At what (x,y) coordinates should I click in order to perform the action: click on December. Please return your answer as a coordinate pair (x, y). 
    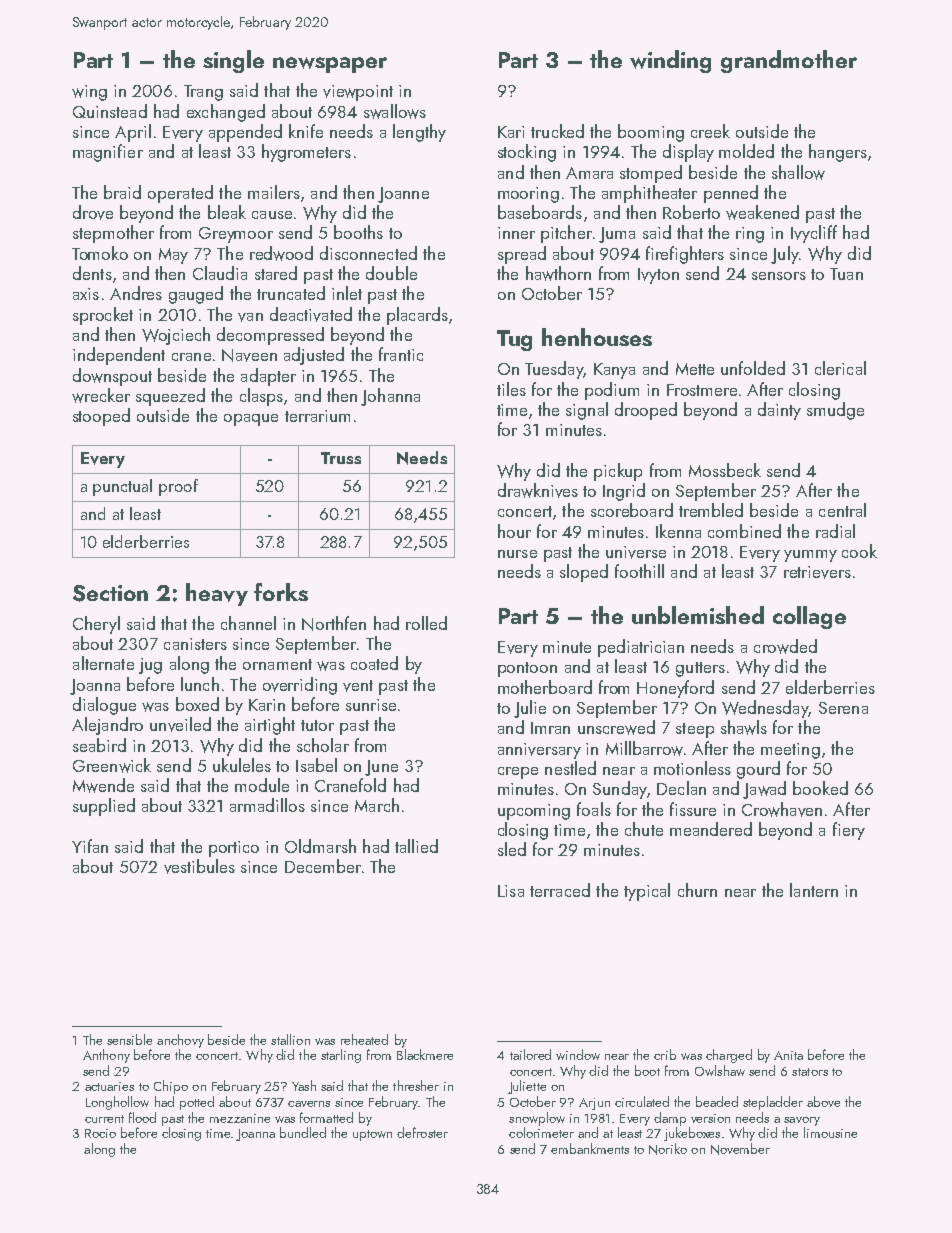
    Looking at the image, I should click on (323, 866).
